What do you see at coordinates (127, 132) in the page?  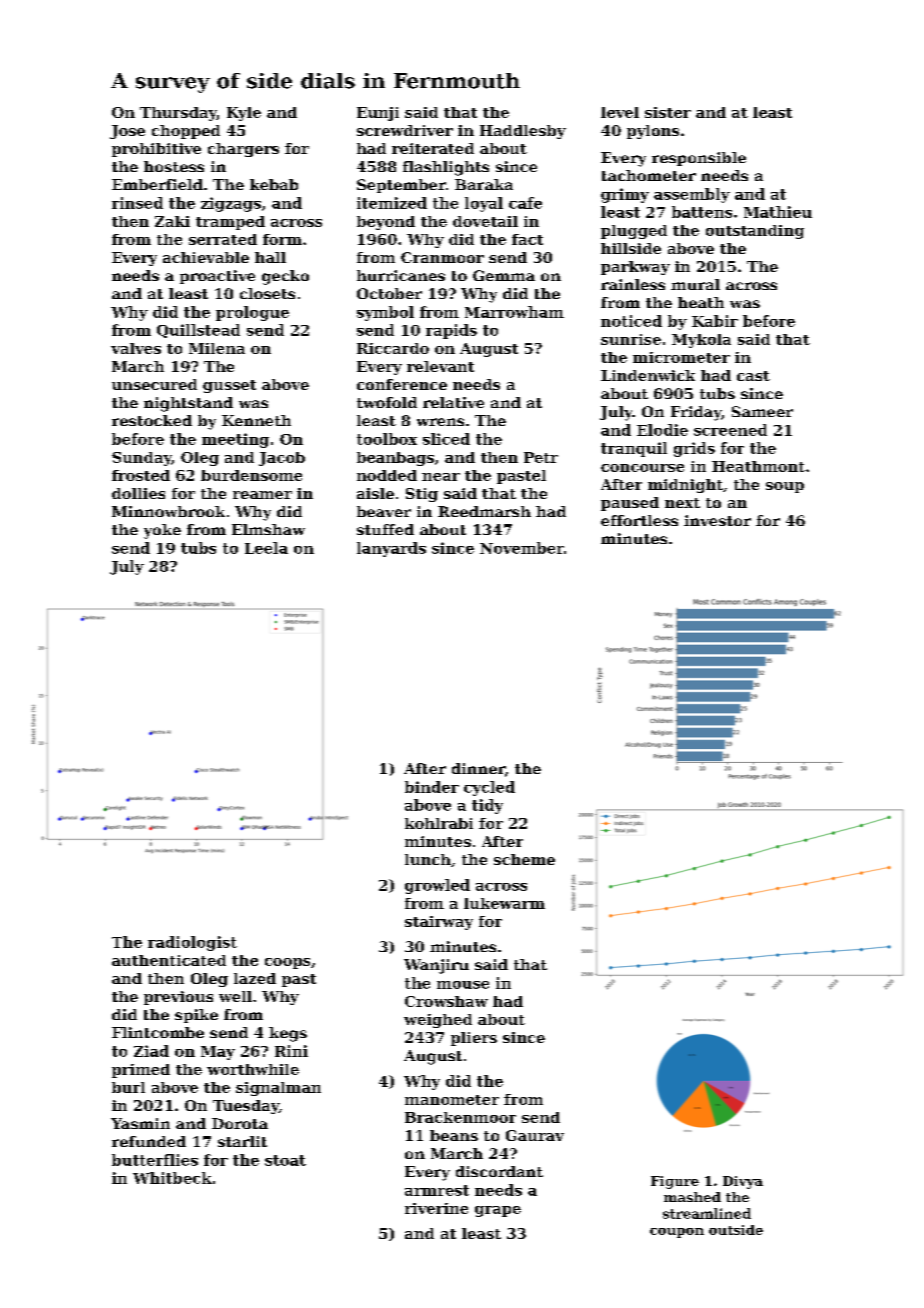 I see `Jose` at bounding box center [127, 132].
